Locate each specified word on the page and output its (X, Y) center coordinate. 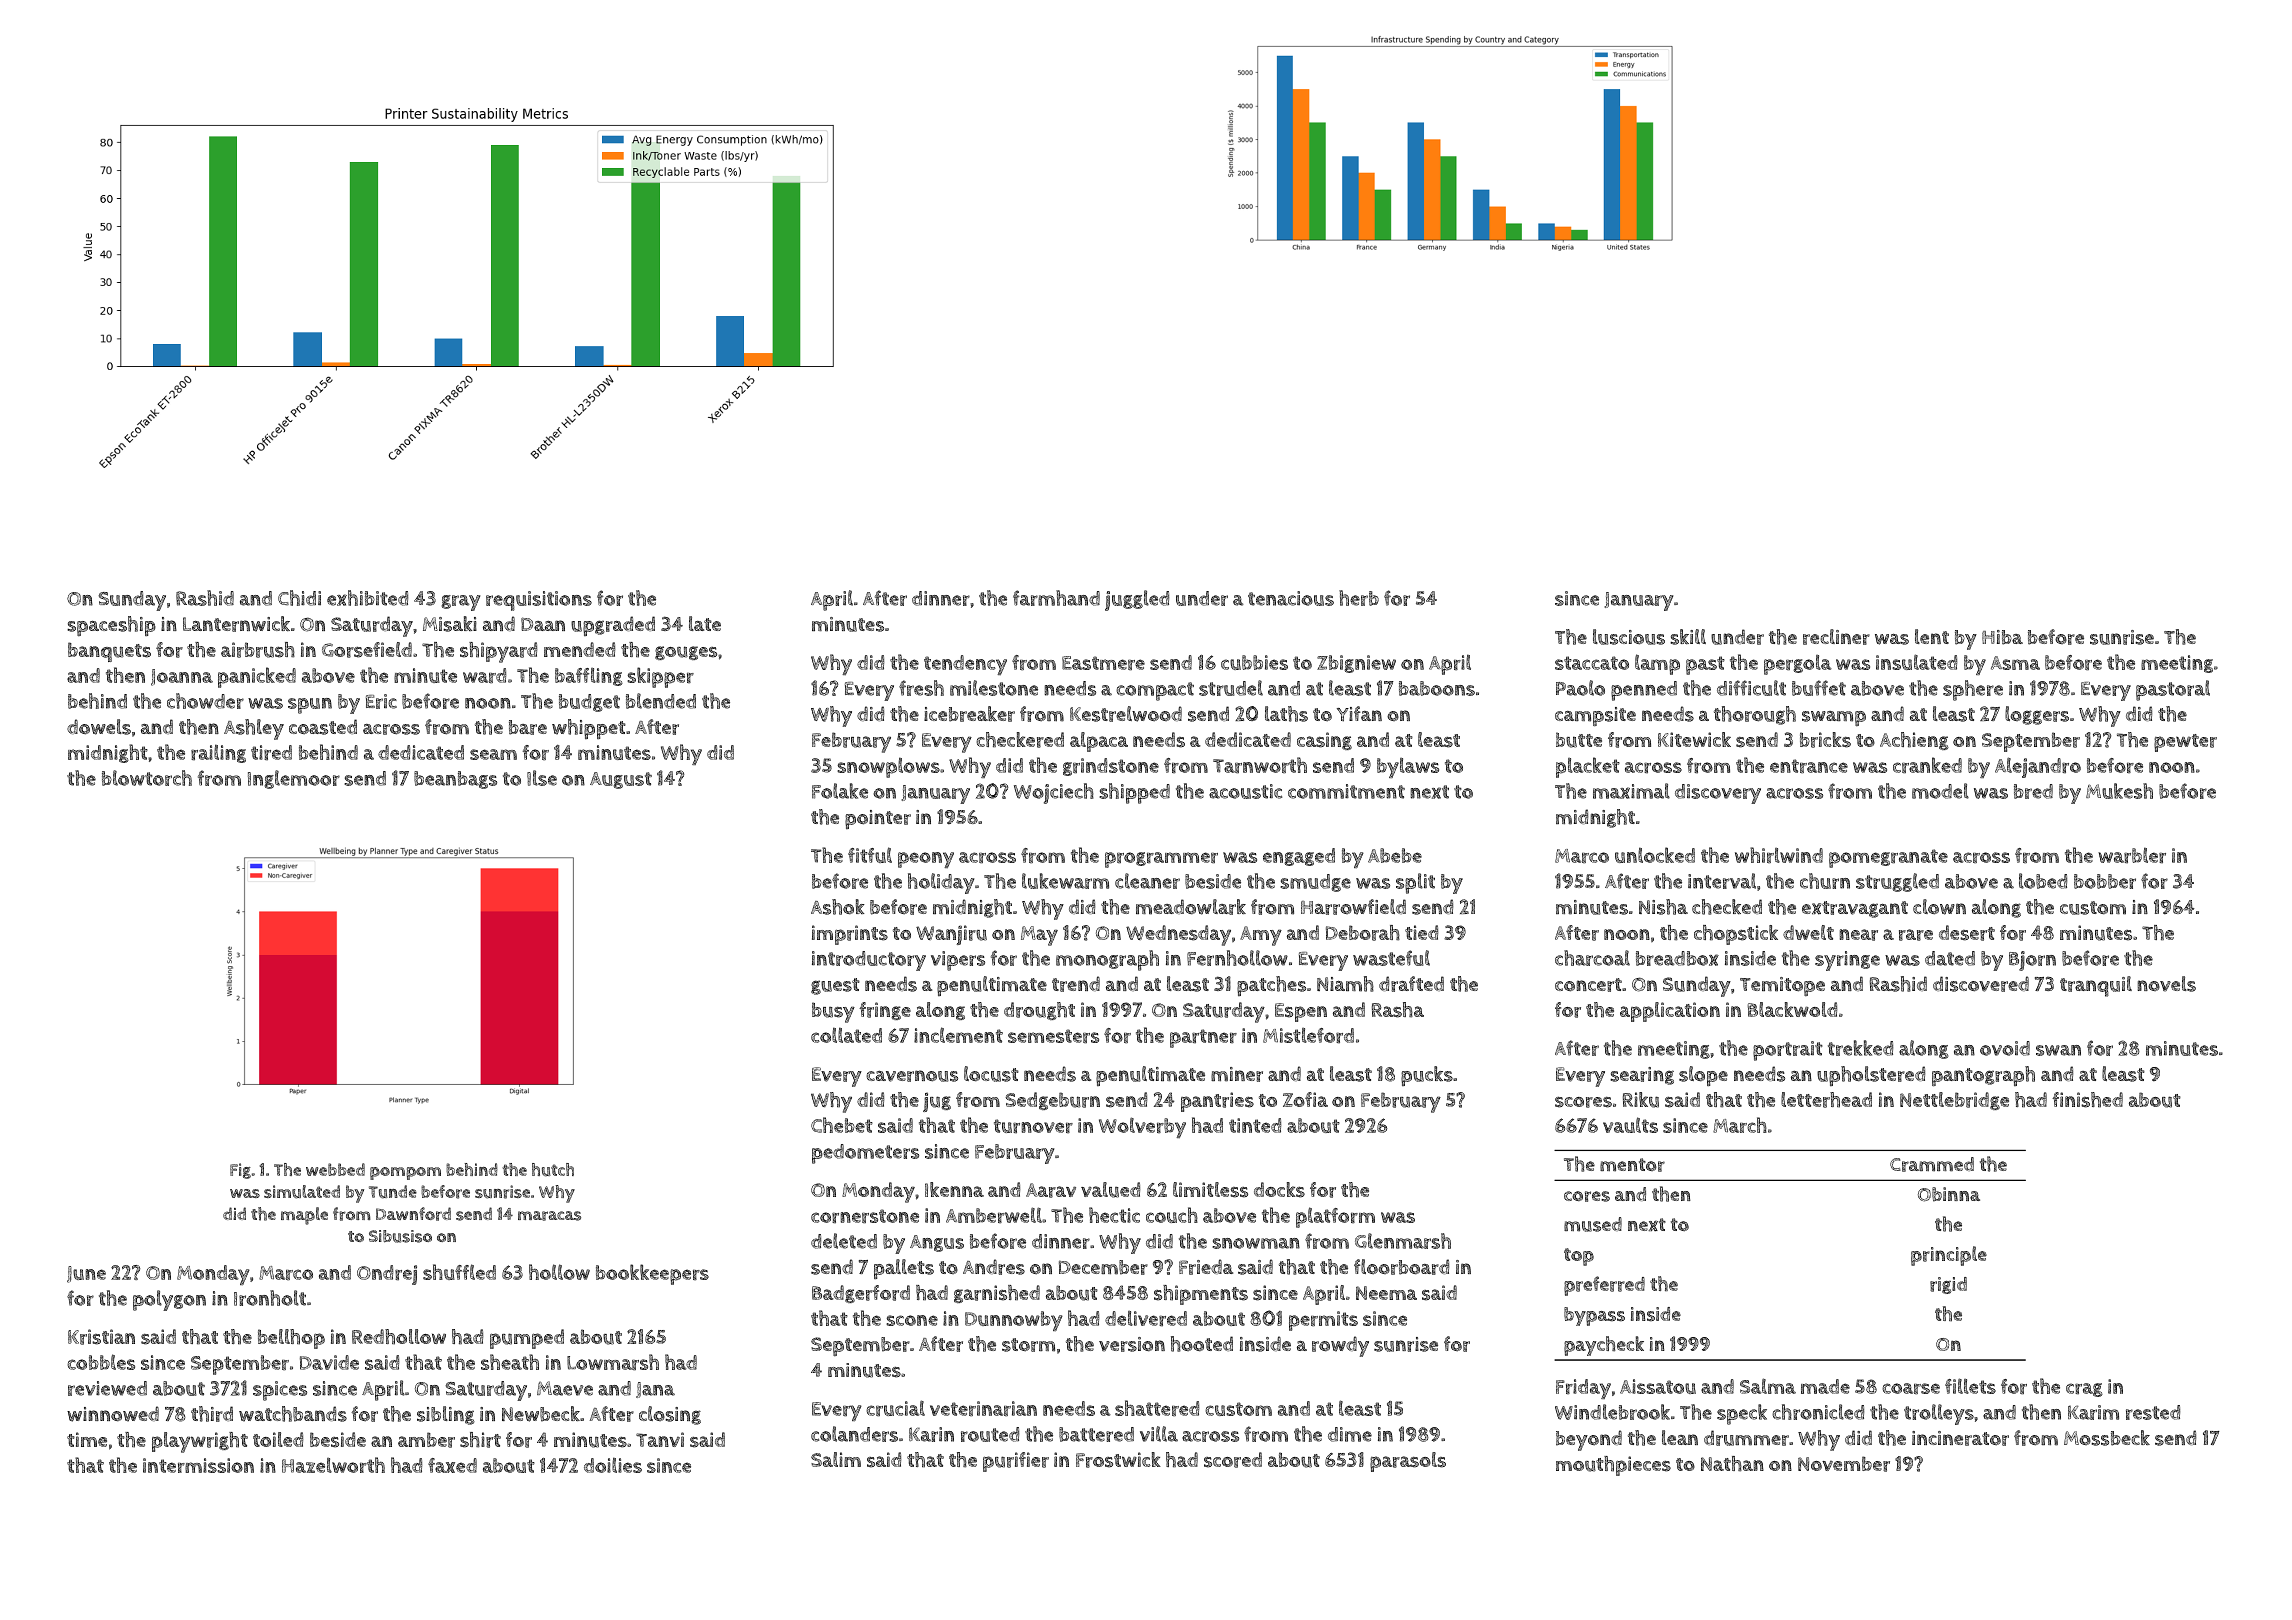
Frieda (1206, 1267)
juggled (1137, 600)
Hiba (2002, 637)
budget (589, 703)
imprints (850, 935)
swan (2058, 1050)
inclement (958, 1035)
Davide (329, 1362)
